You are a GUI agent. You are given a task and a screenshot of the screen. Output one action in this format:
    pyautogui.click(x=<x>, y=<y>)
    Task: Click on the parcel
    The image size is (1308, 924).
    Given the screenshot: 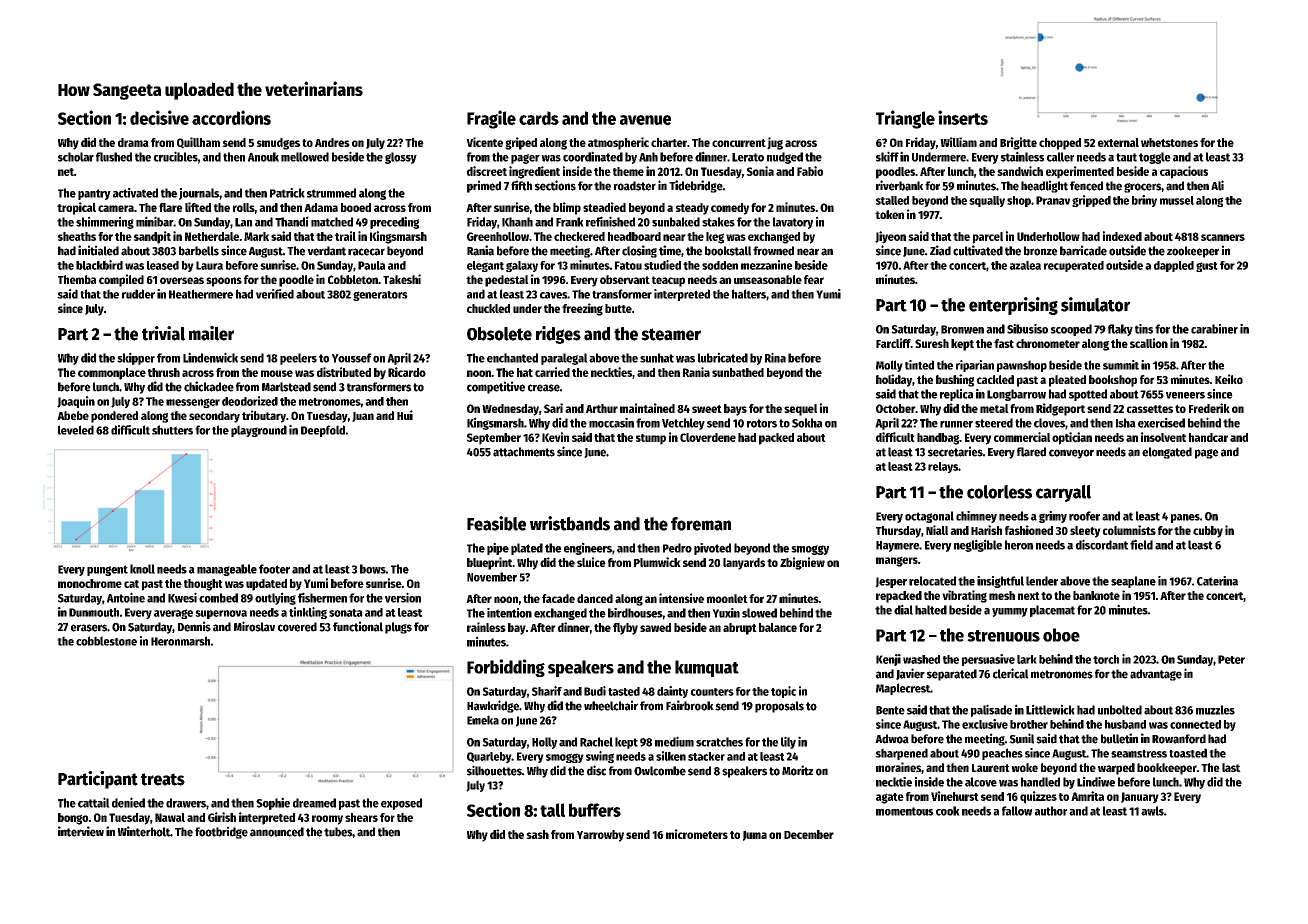 What is the action you would take?
    pyautogui.click(x=988, y=238)
